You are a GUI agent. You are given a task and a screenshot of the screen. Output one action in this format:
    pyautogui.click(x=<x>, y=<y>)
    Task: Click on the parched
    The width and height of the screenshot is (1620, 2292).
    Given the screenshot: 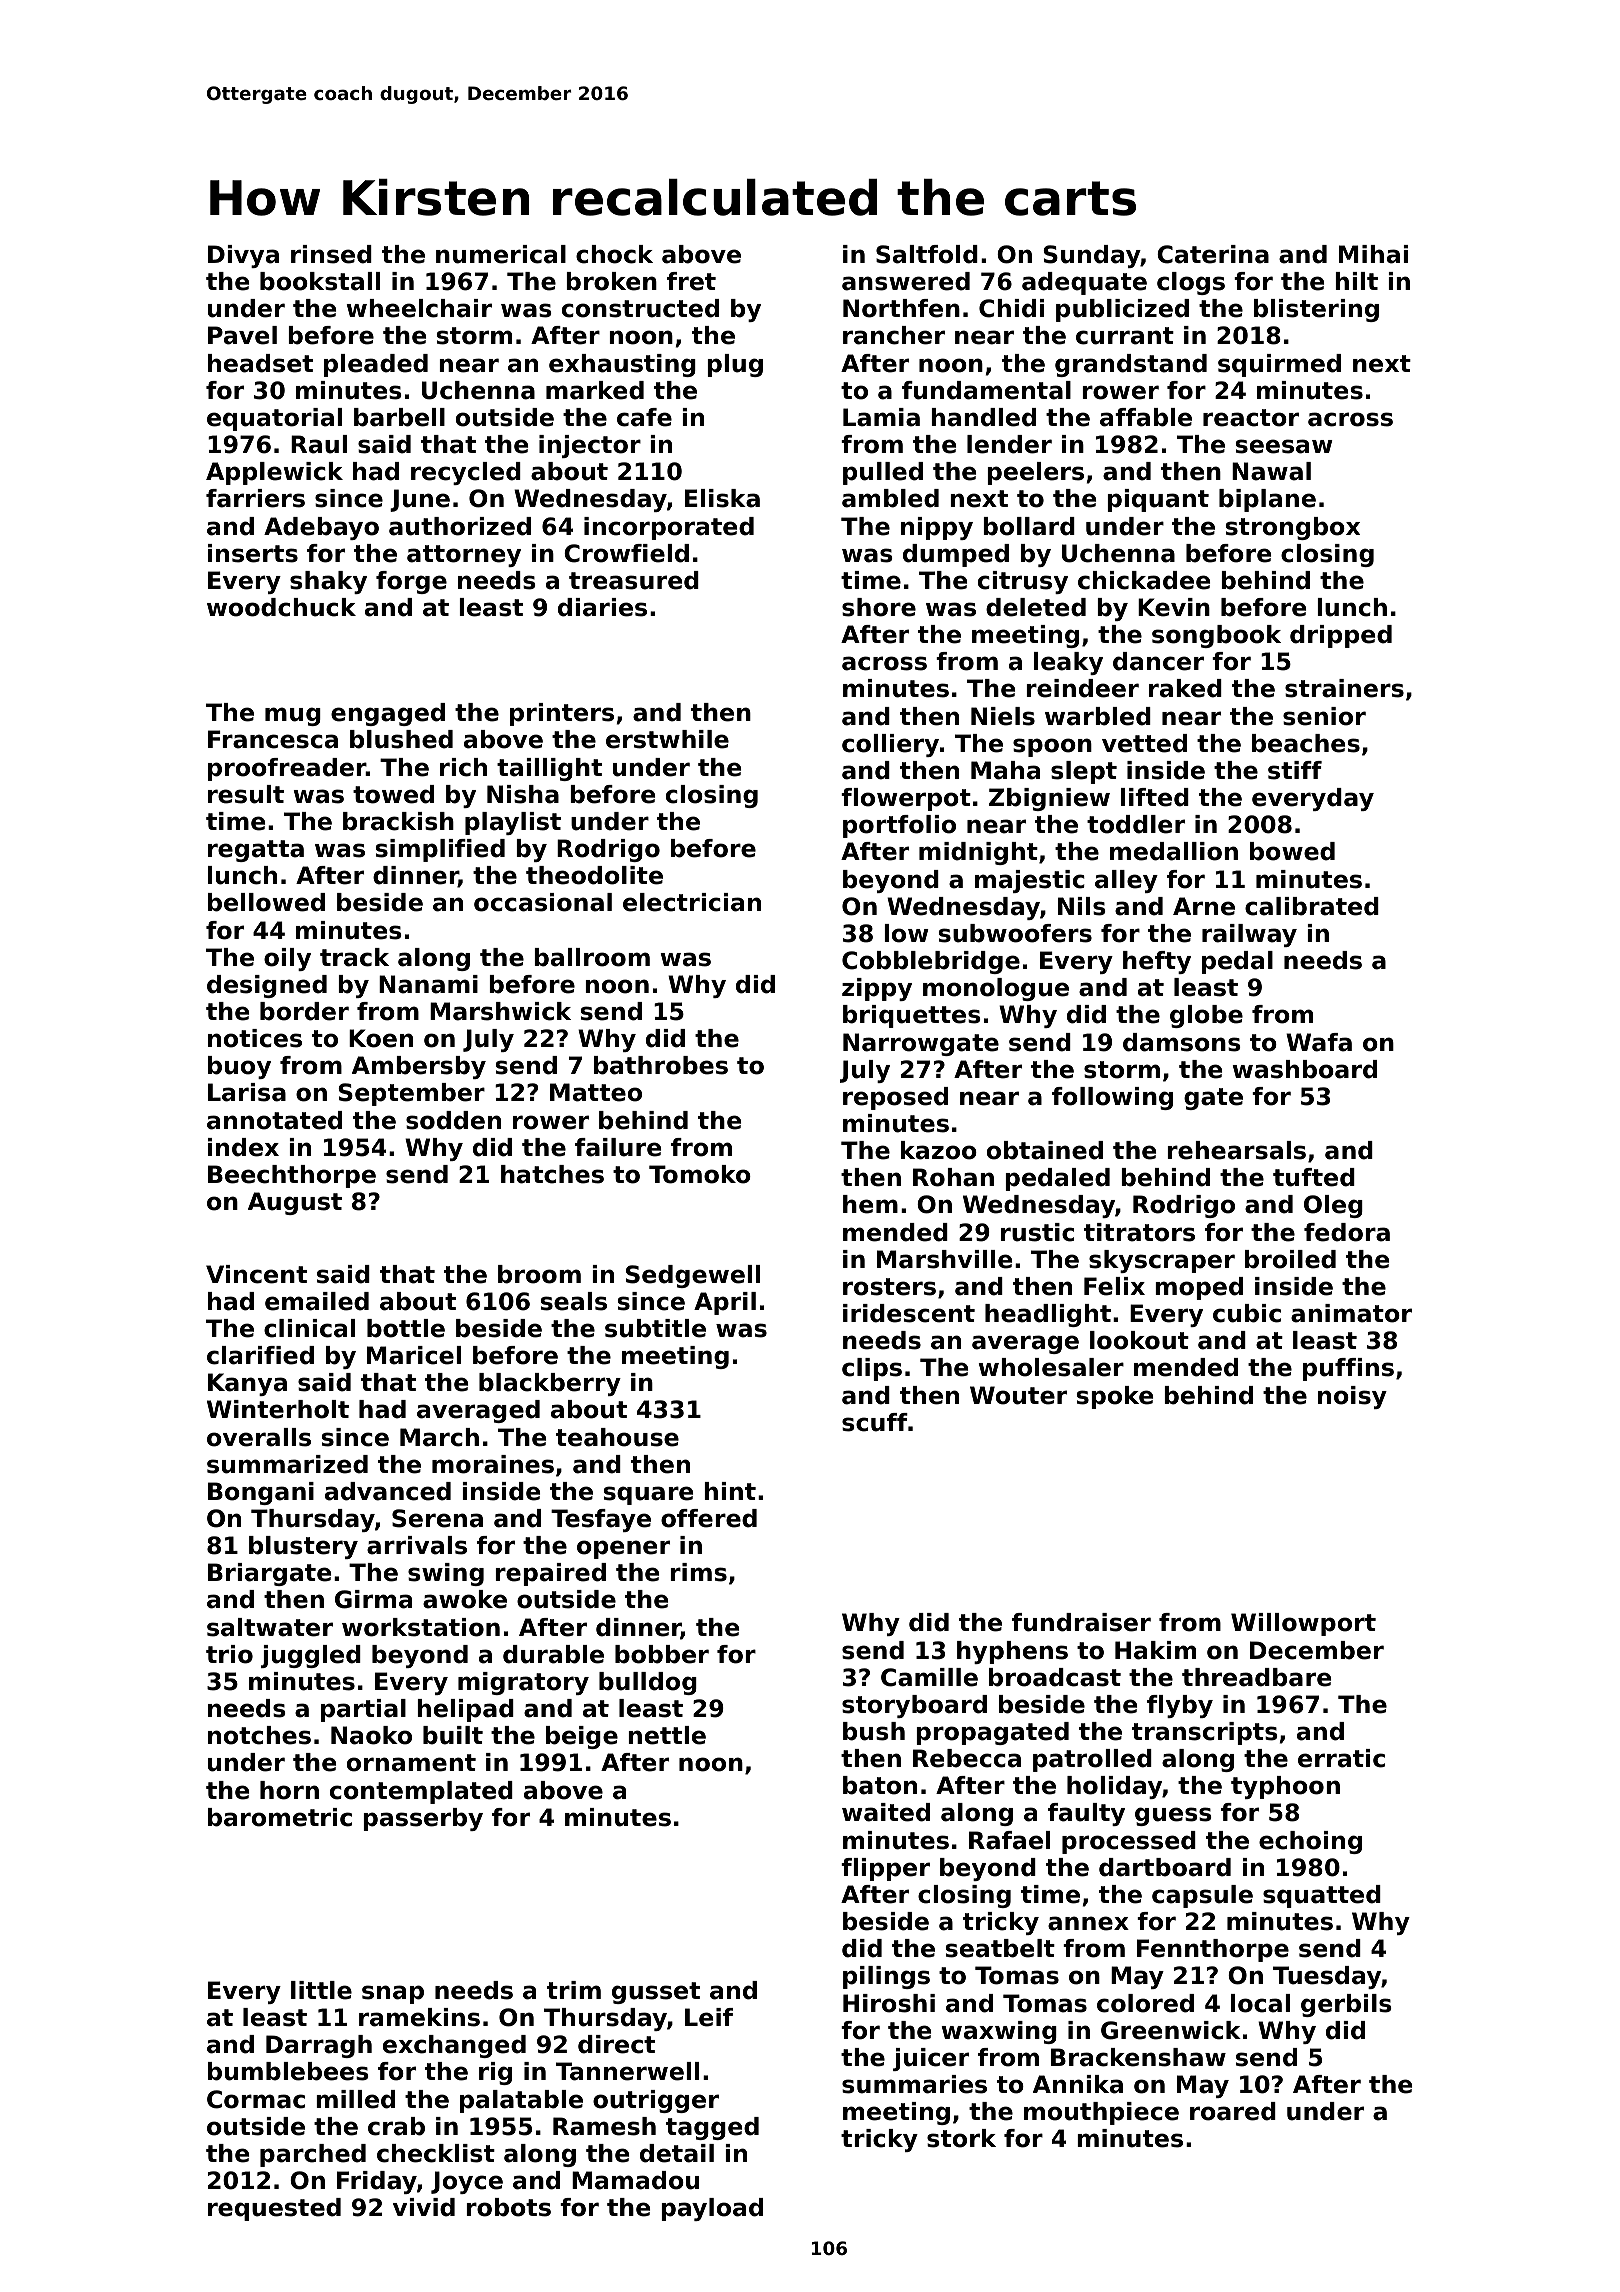 What is the action you would take?
    pyautogui.click(x=313, y=2155)
